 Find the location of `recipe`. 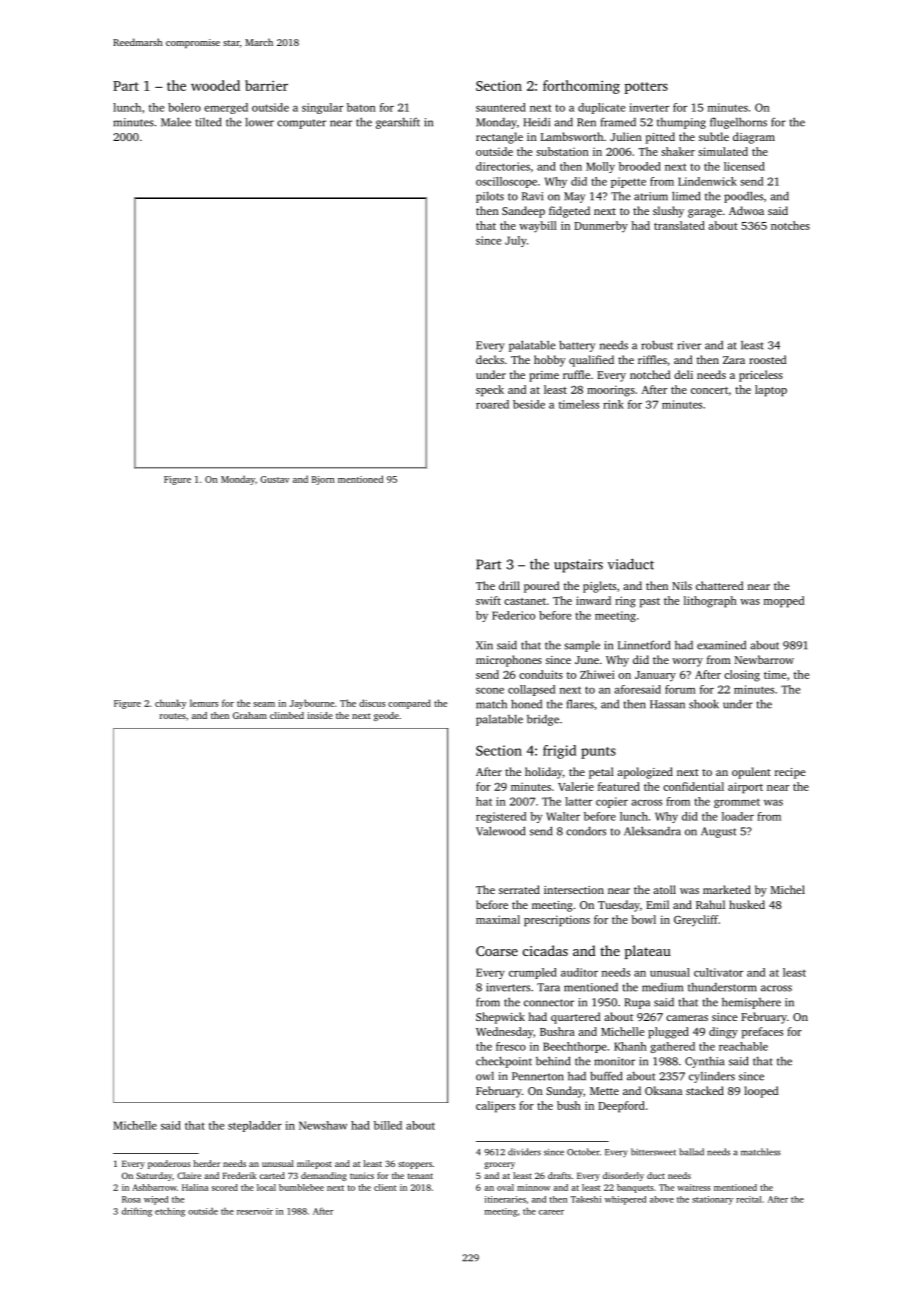

recipe is located at coordinates (790, 773).
